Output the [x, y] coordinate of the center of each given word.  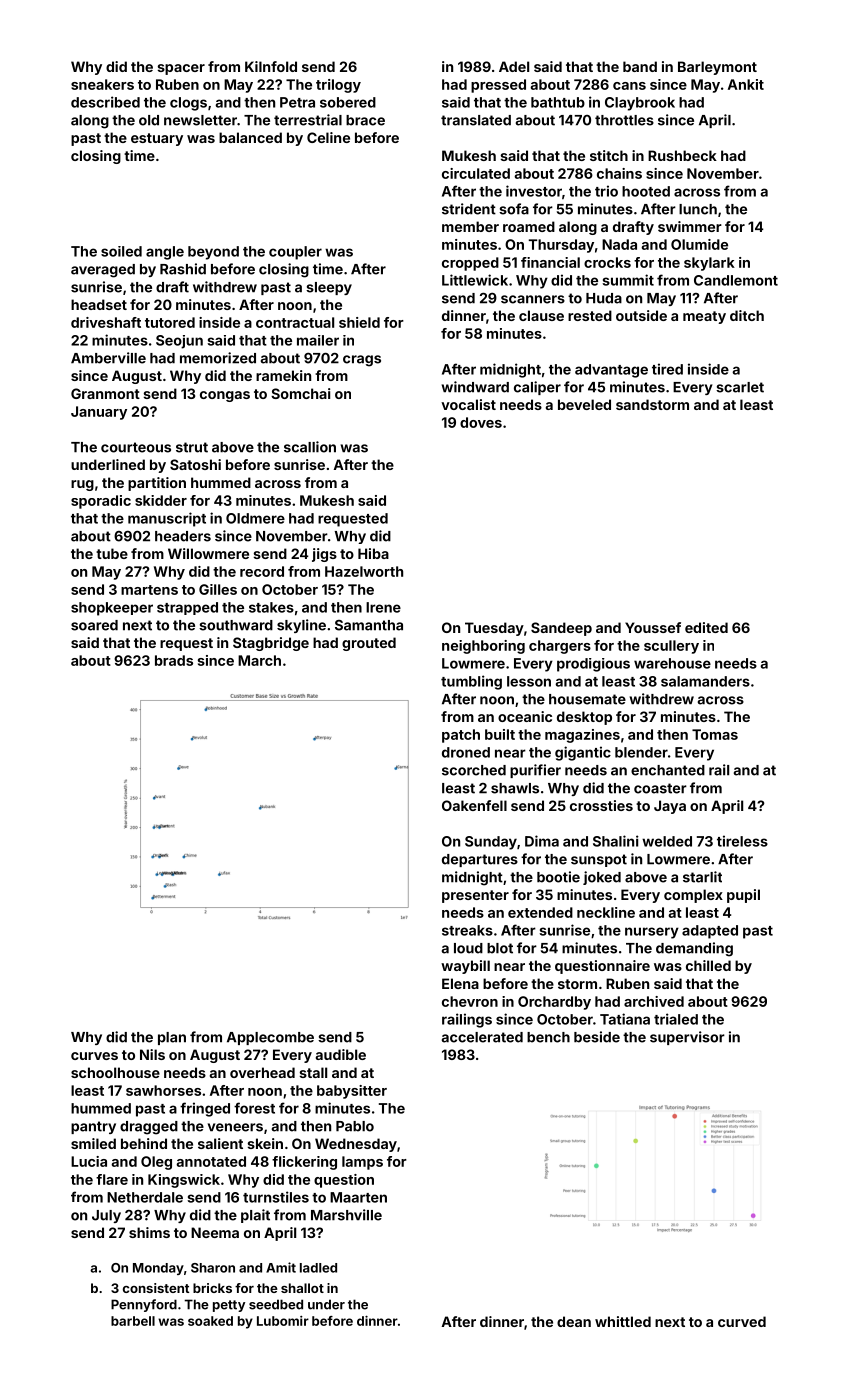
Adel [514, 66]
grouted [369, 644]
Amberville [108, 358]
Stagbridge [271, 644]
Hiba [373, 553]
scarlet [740, 387]
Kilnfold [271, 66]
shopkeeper [112, 609]
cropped [470, 264]
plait [255, 1216]
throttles [624, 120]
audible [341, 1054]
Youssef [653, 627]
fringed [205, 1109]
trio [606, 191]
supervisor [687, 1038]
